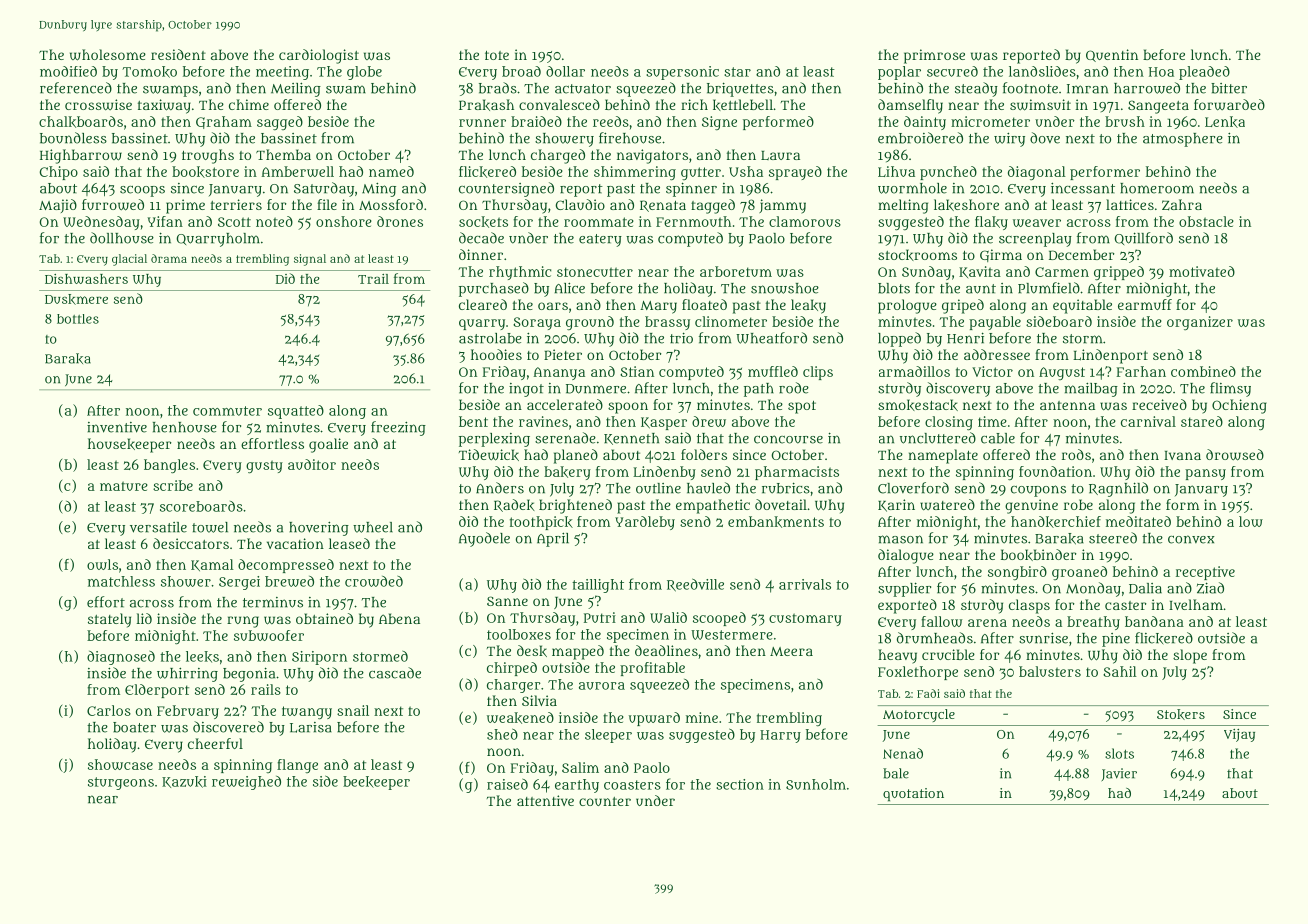 This document has width=1308, height=924. I want to click on wholesome, so click(108, 55).
